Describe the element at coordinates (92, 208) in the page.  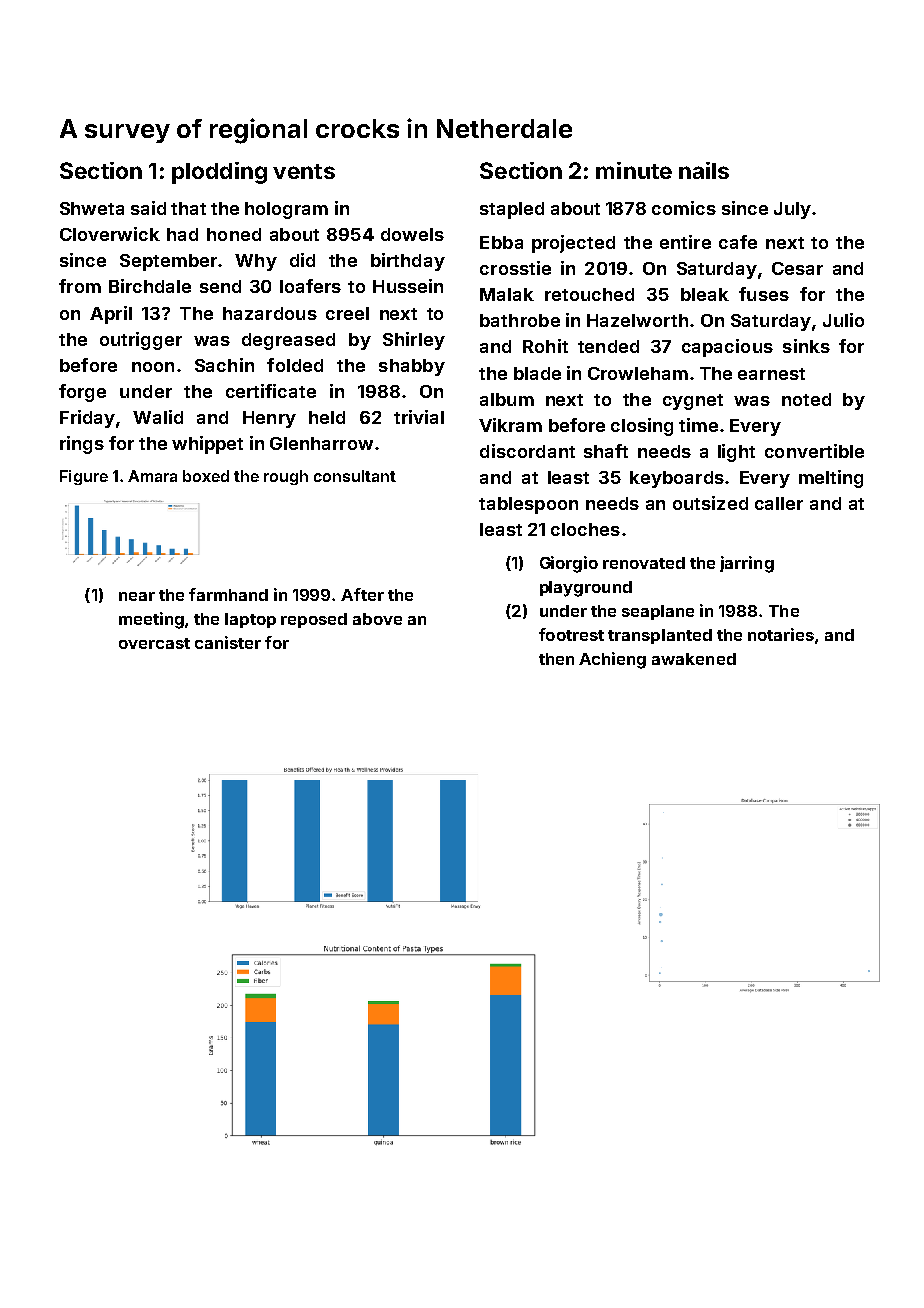
I see `Shweta` at that location.
